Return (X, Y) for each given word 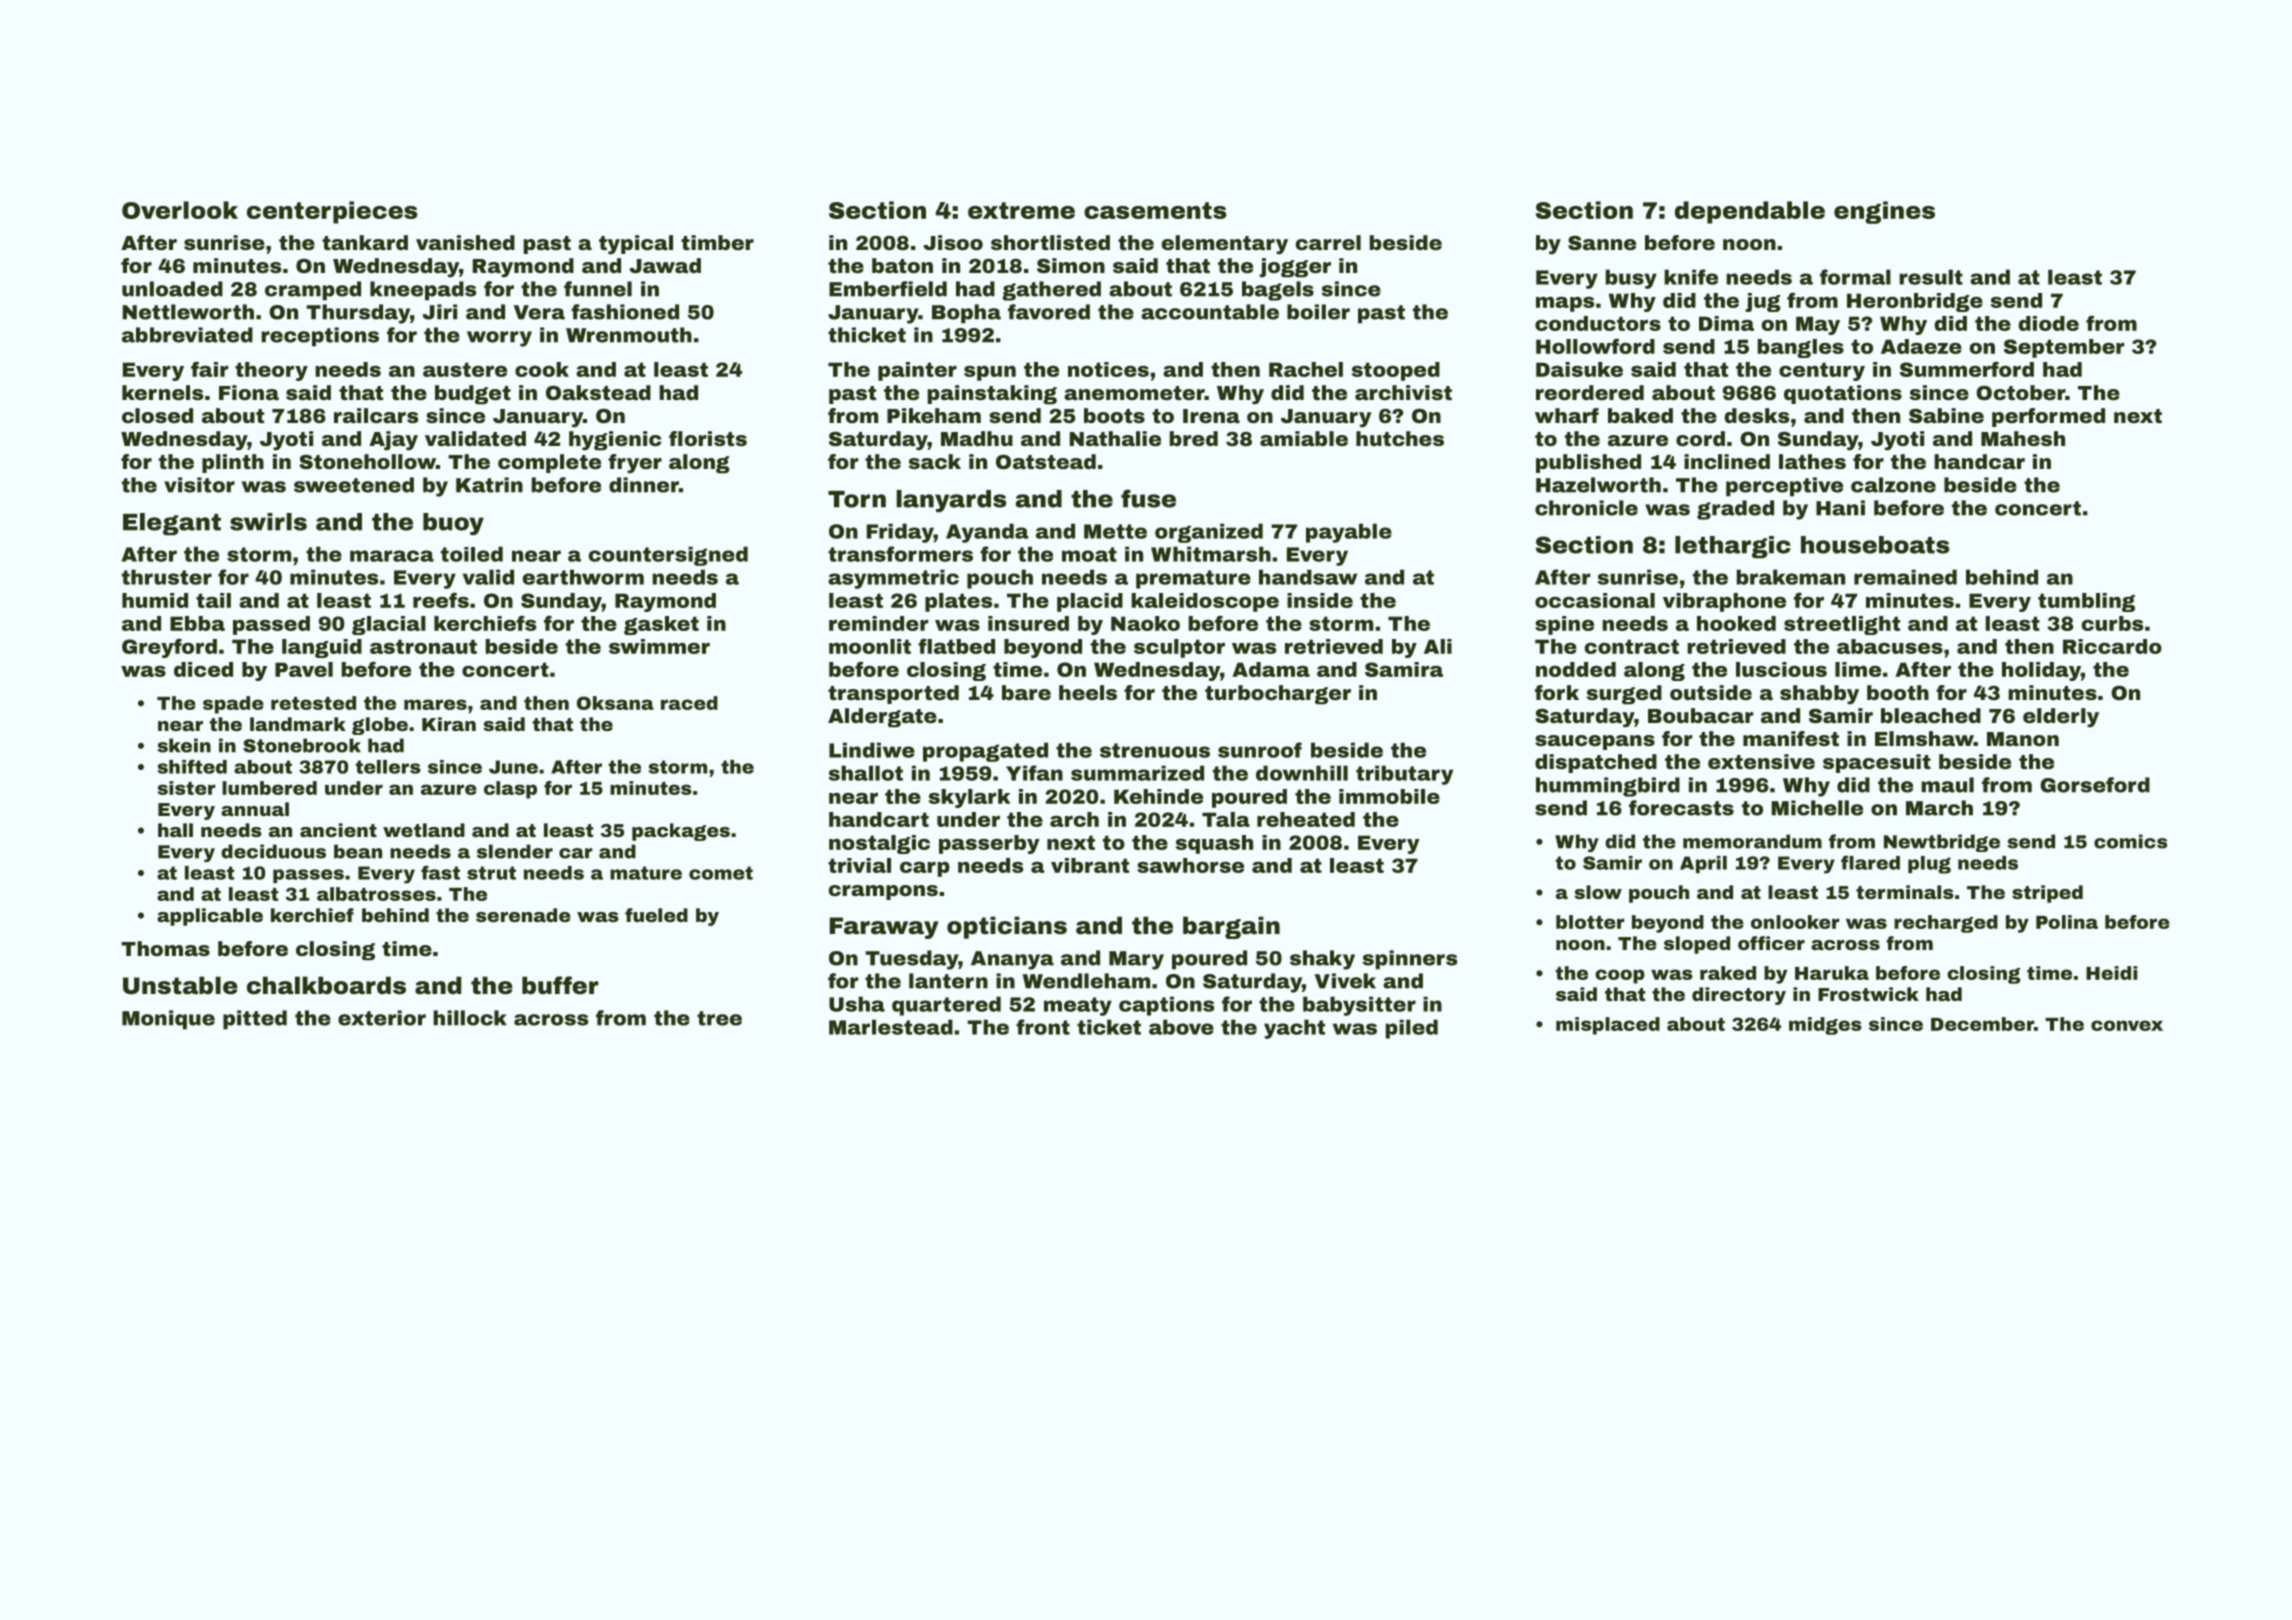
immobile (1389, 796)
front (1043, 1027)
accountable (1210, 312)
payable (1349, 533)
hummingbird (1608, 787)
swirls (268, 522)
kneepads (423, 291)
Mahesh (2023, 438)
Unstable (180, 985)
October (2020, 392)
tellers (388, 767)
